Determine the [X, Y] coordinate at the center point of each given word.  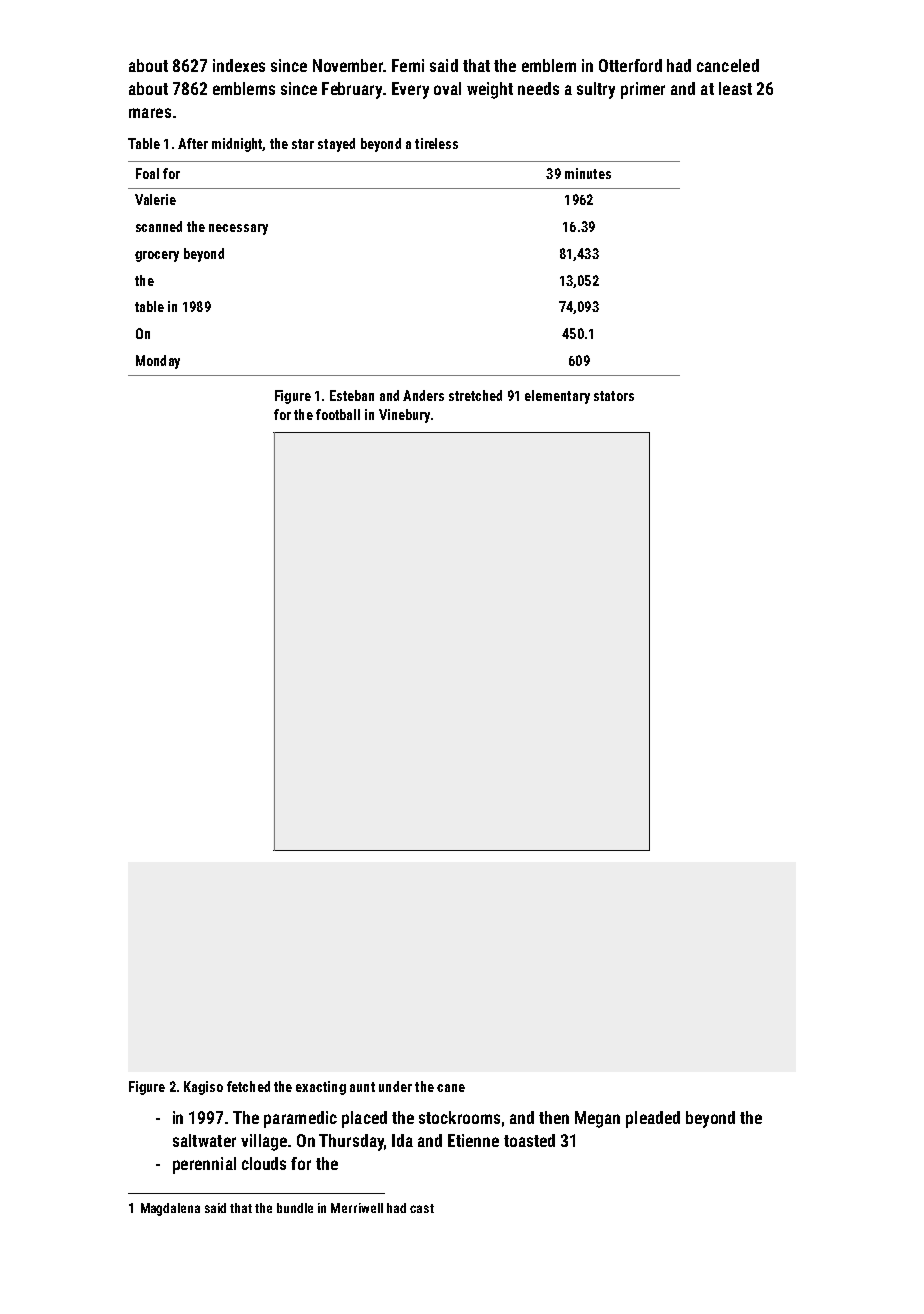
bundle [295, 1208]
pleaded [653, 1119]
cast [422, 1208]
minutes [588, 173]
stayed [336, 145]
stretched [475, 395]
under [395, 1086]
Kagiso [203, 1088]
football [338, 414]
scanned [159, 226]
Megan [597, 1119]
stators [614, 396]
